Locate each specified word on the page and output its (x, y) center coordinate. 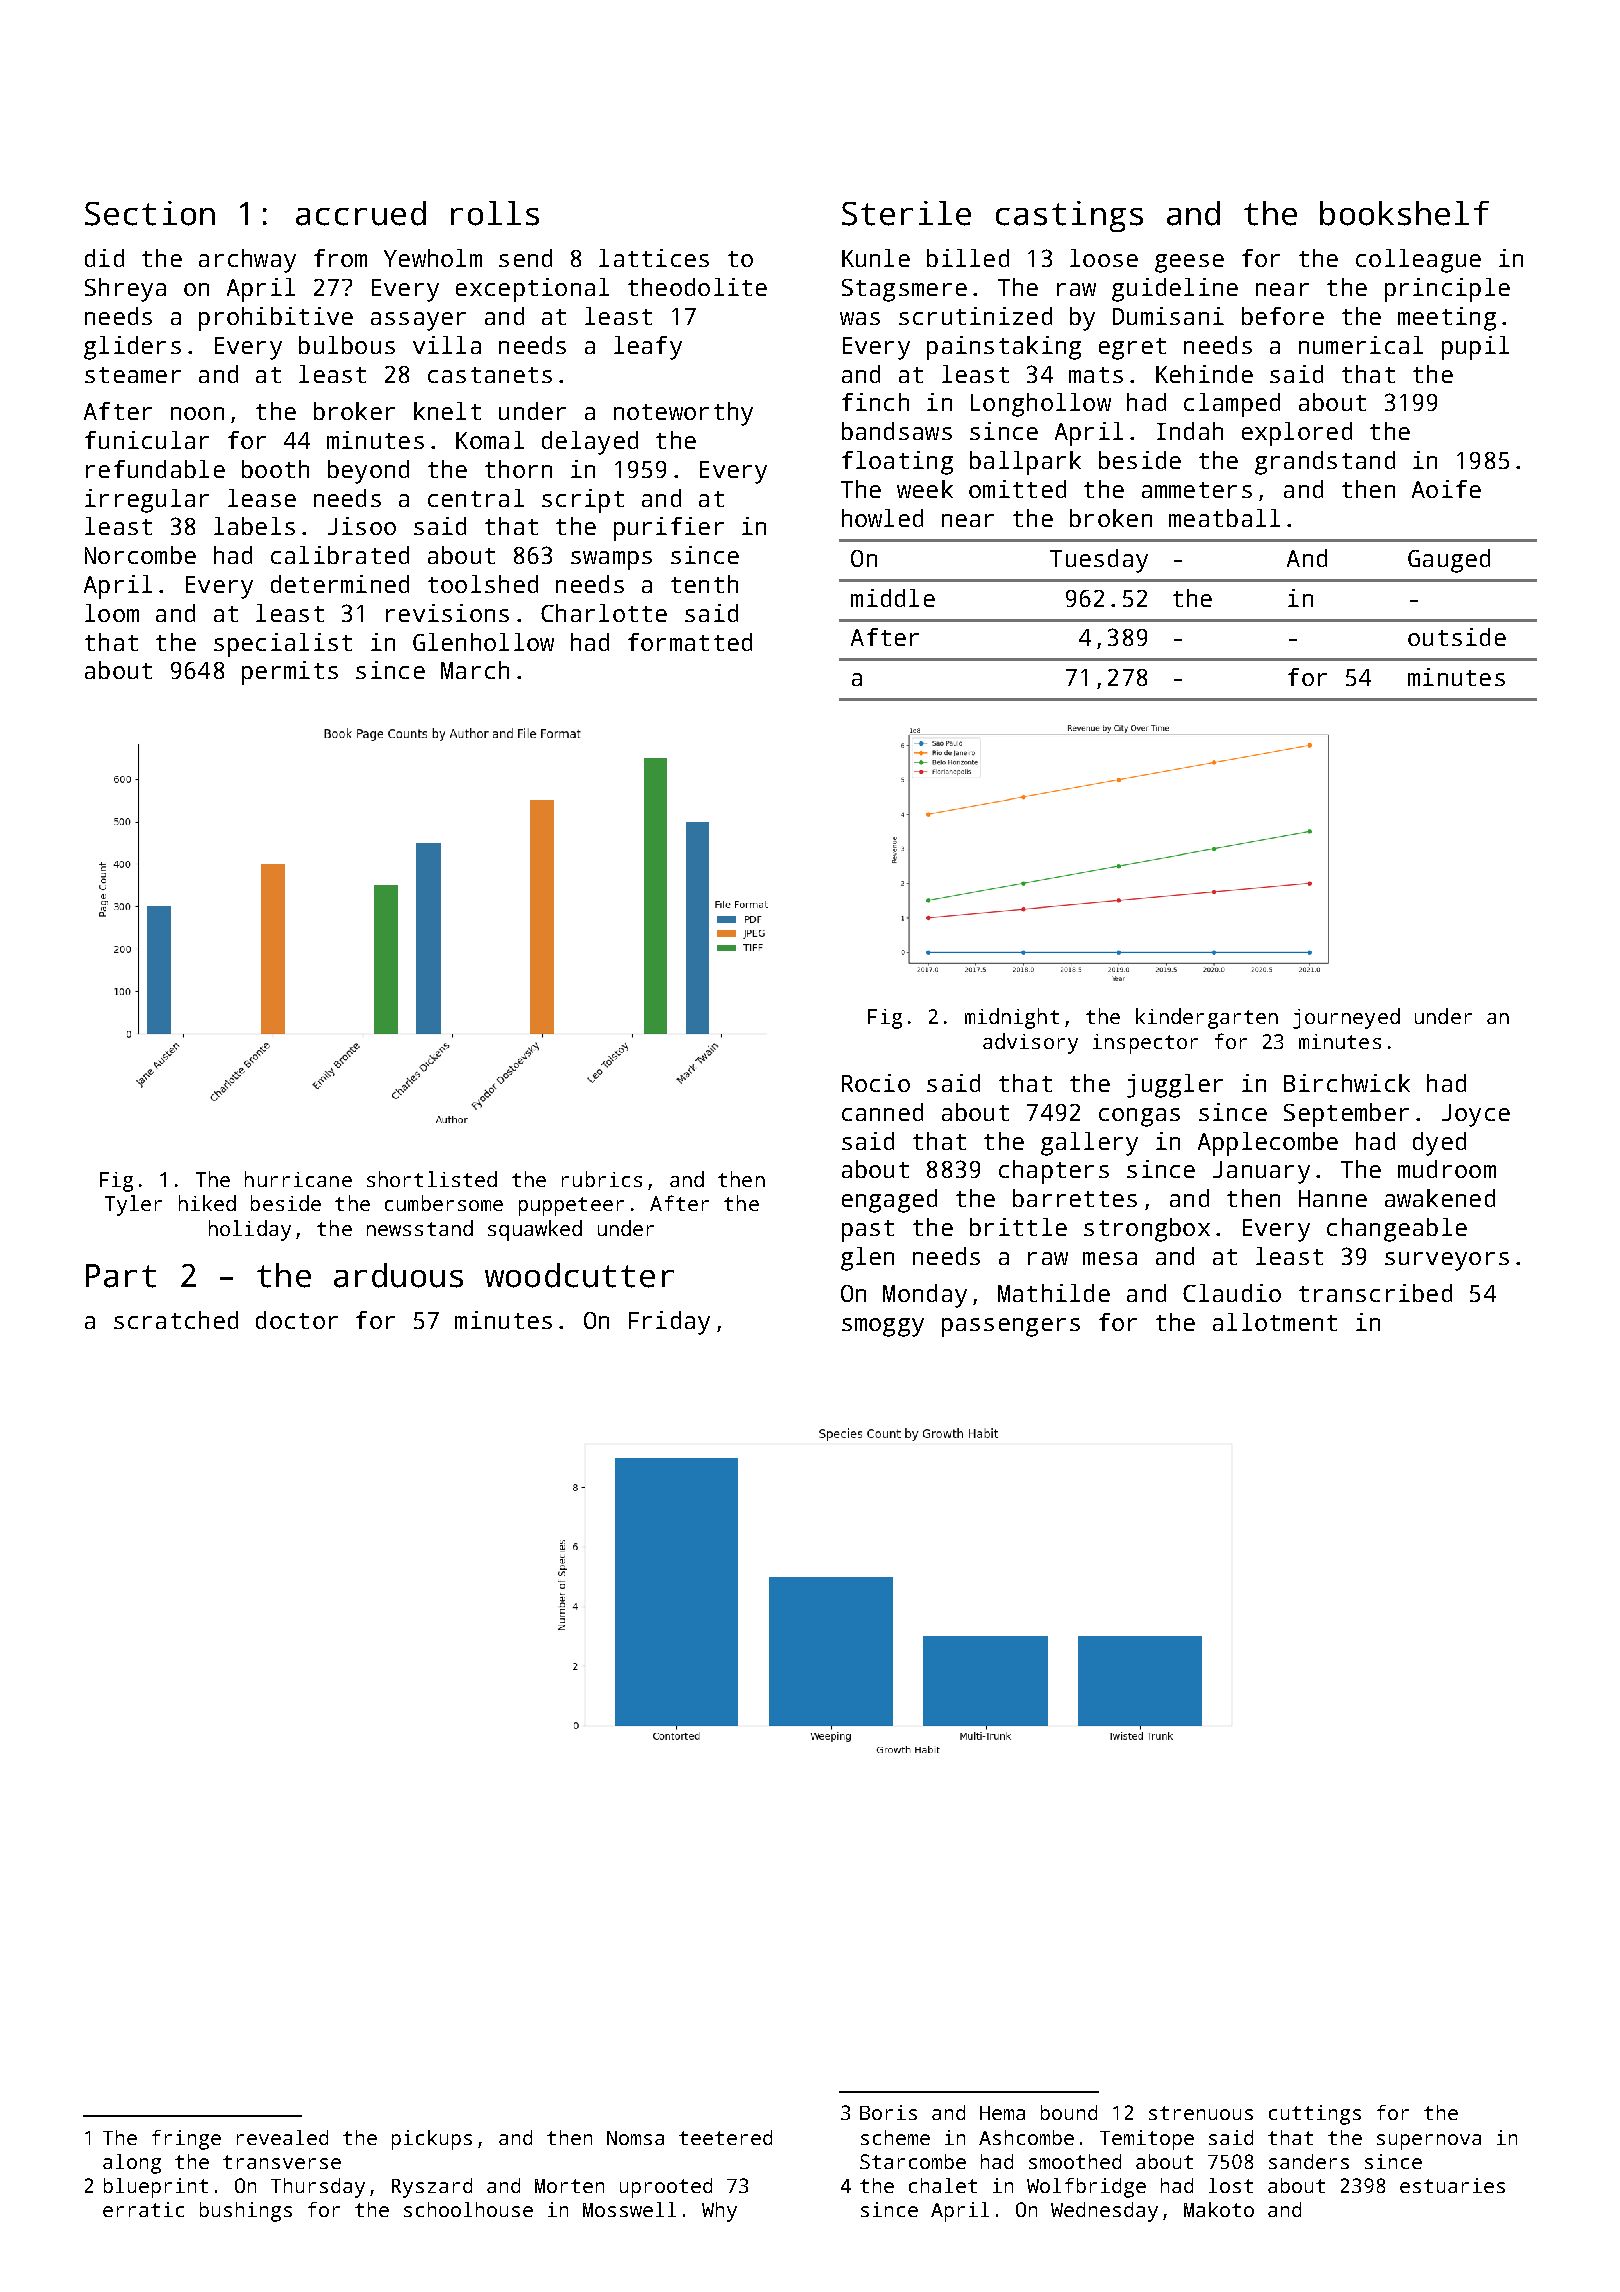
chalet (943, 2185)
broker (354, 411)
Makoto (1219, 2209)
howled (882, 518)
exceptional (532, 290)
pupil (1475, 348)
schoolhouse (468, 2209)
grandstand (1325, 463)
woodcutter (579, 1275)
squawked (535, 1230)
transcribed (1375, 1293)
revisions (447, 613)
